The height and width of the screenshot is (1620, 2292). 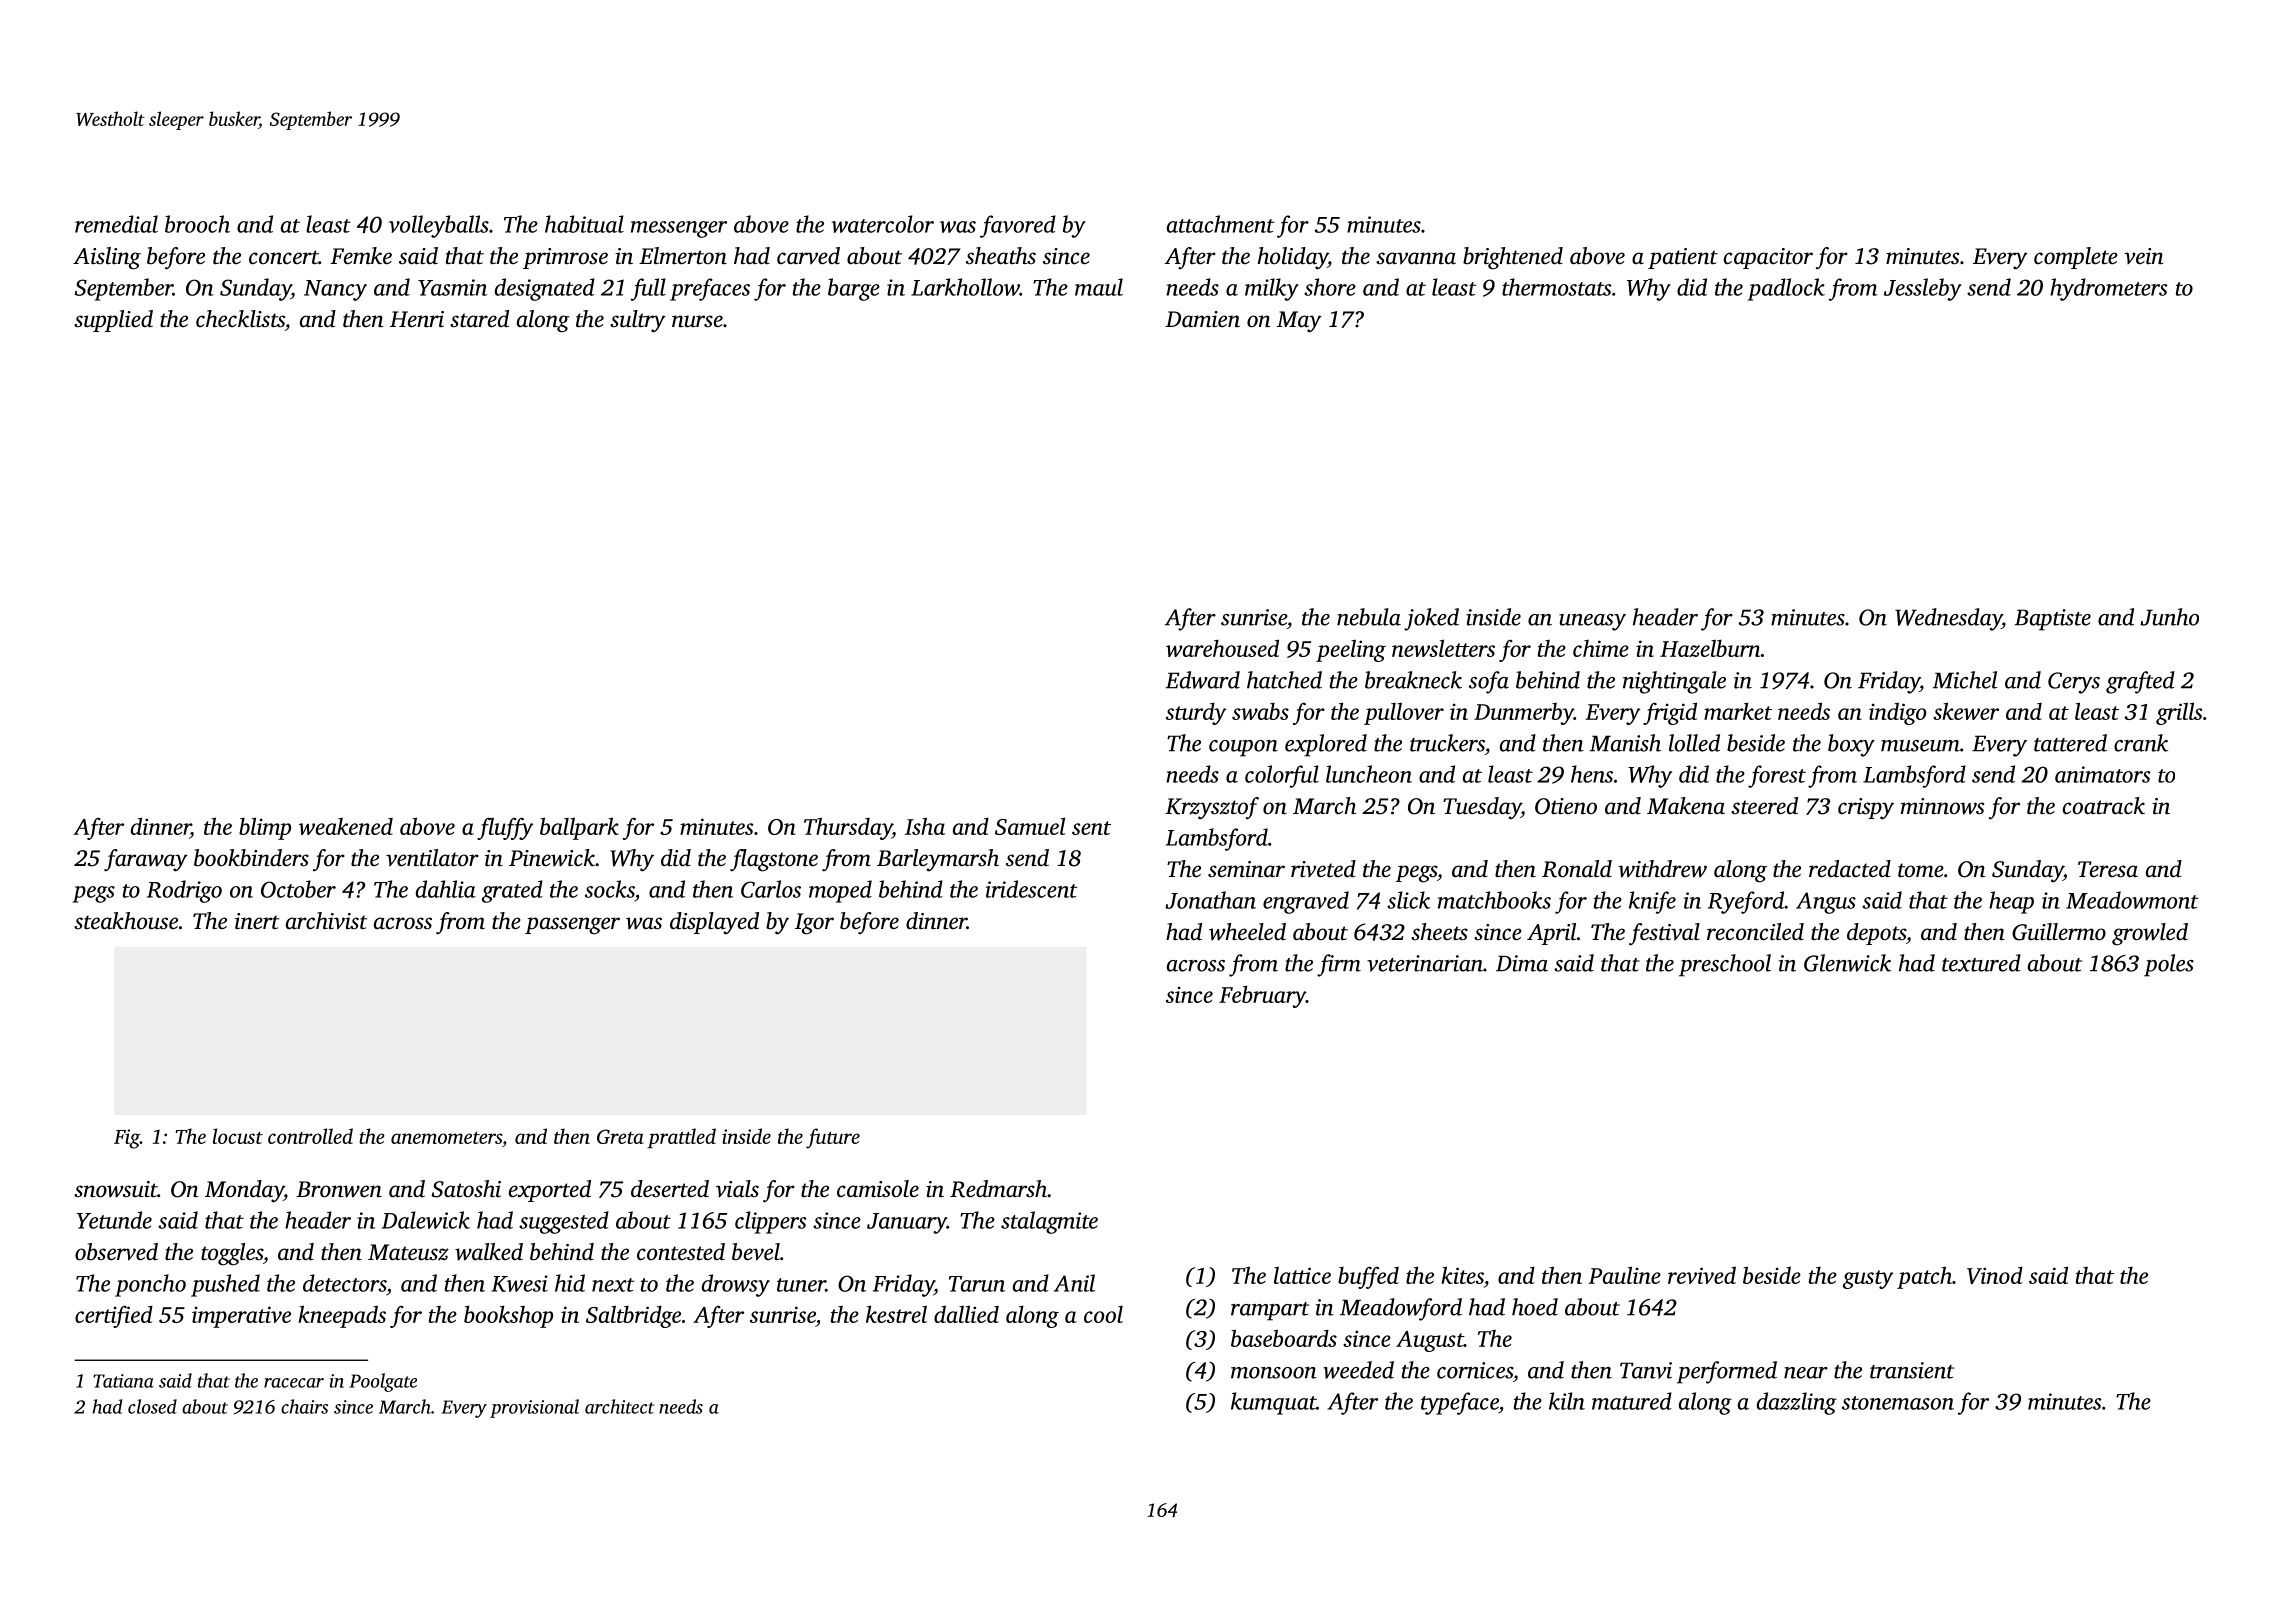 What do you see at coordinates (114, 1220) in the screenshot?
I see `Yetunde` at bounding box center [114, 1220].
